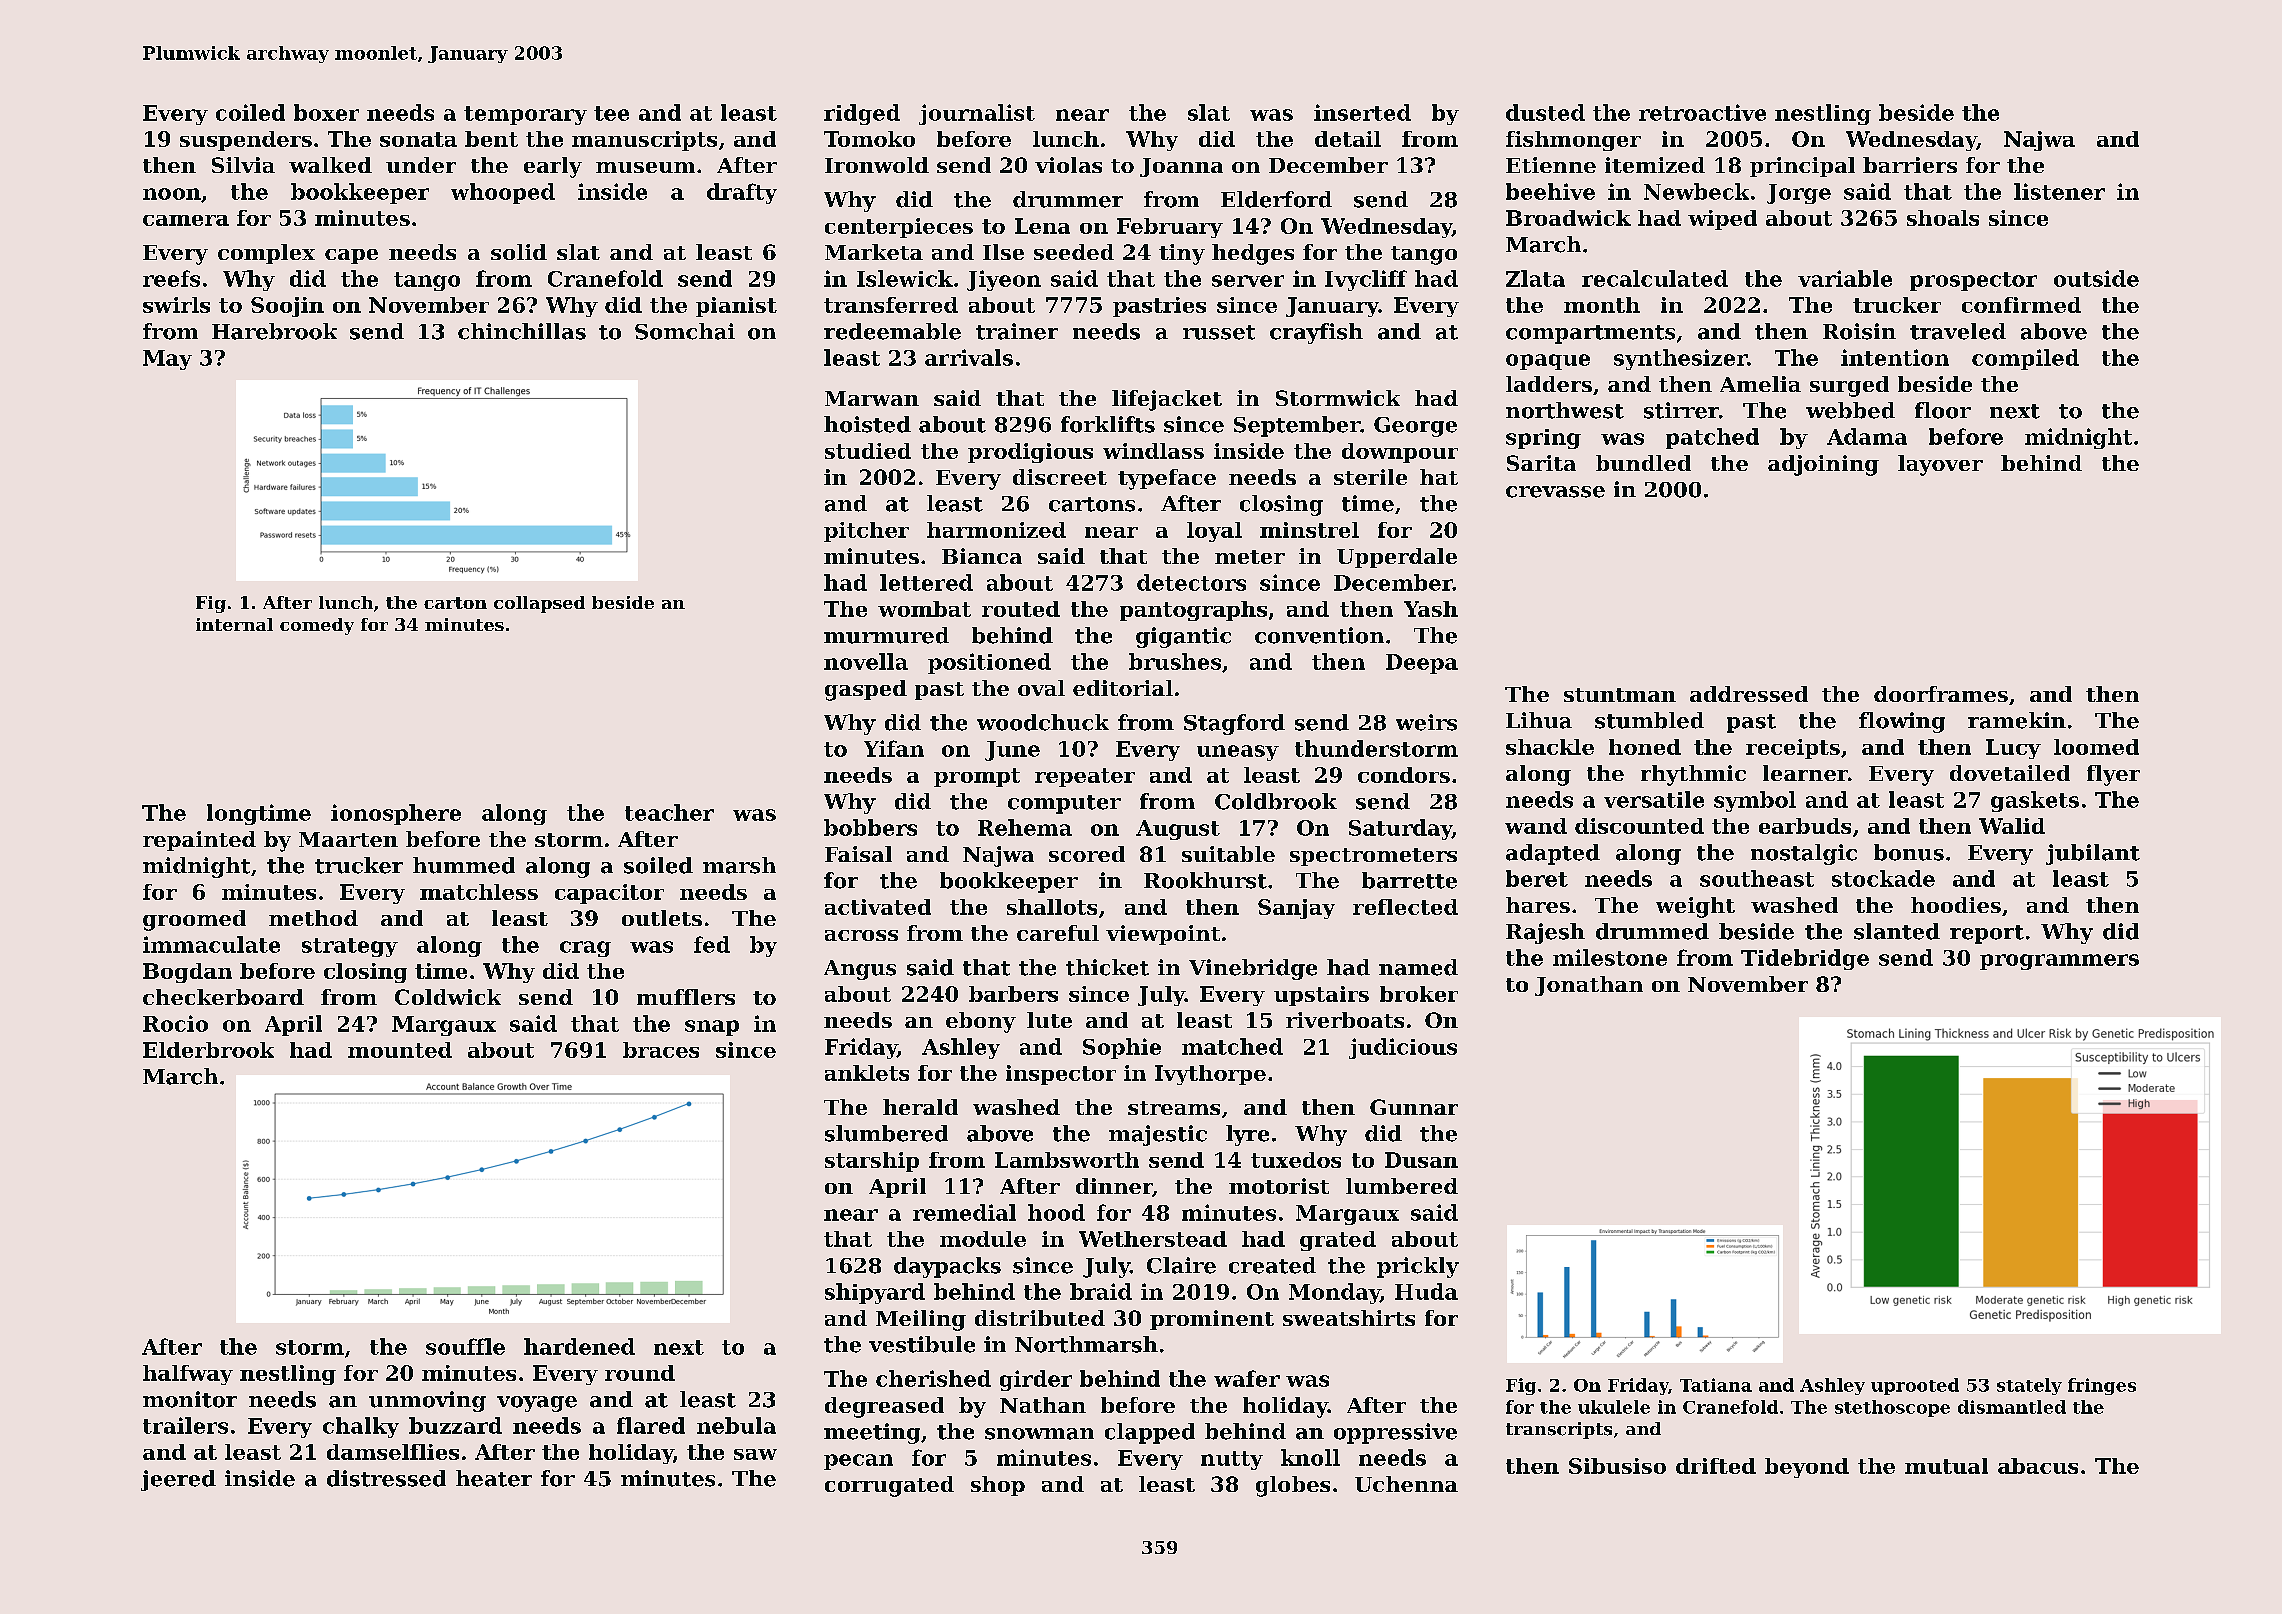 Image resolution: width=2282 pixels, height=1614 pixels. Describe the element at coordinates (2017, 720) in the document. I see `ramekin` at that location.
